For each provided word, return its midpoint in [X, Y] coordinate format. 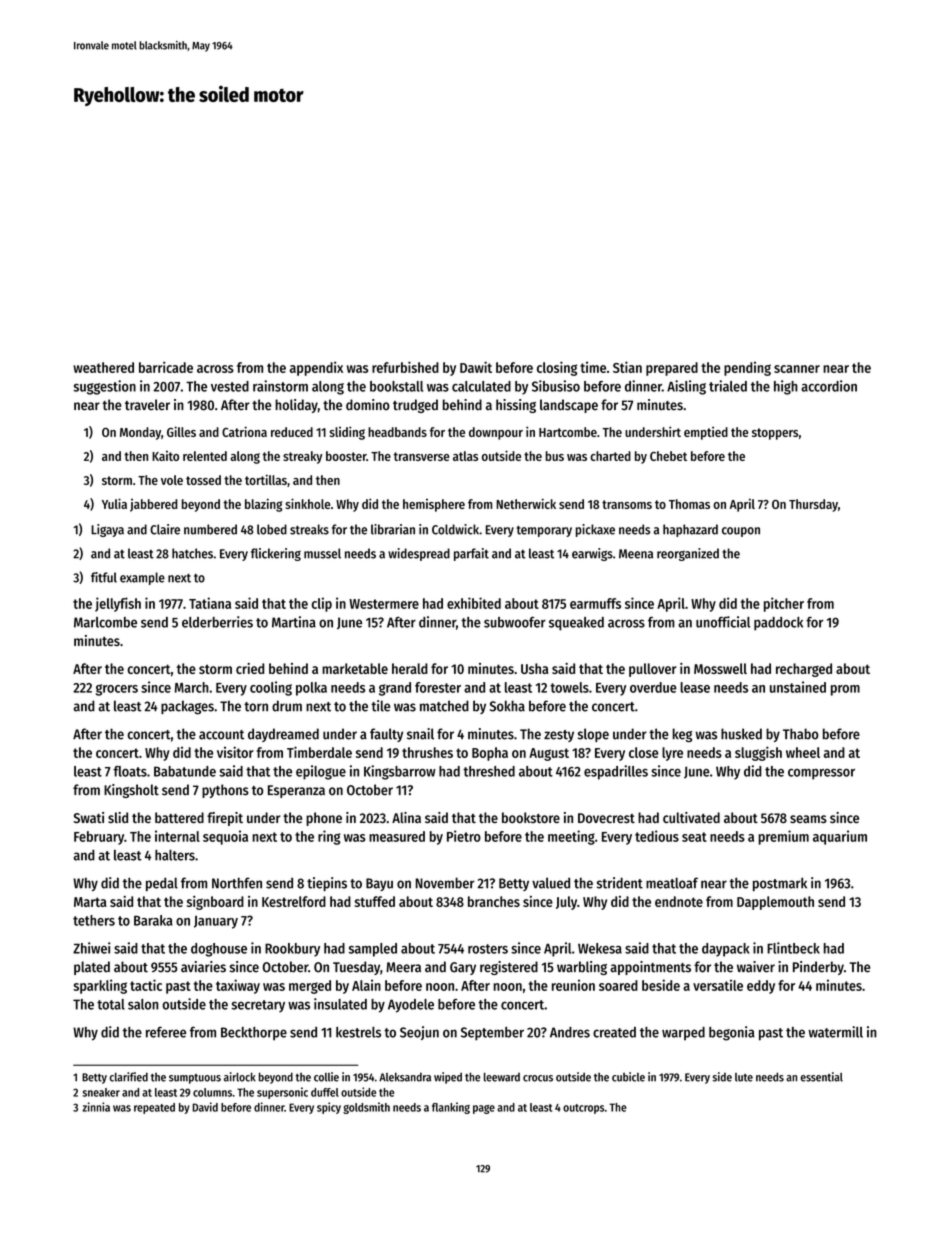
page [484, 1109]
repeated [154, 1108]
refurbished [405, 367]
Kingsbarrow [400, 772]
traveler [147, 405]
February [99, 838]
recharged [804, 670]
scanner [797, 369]
